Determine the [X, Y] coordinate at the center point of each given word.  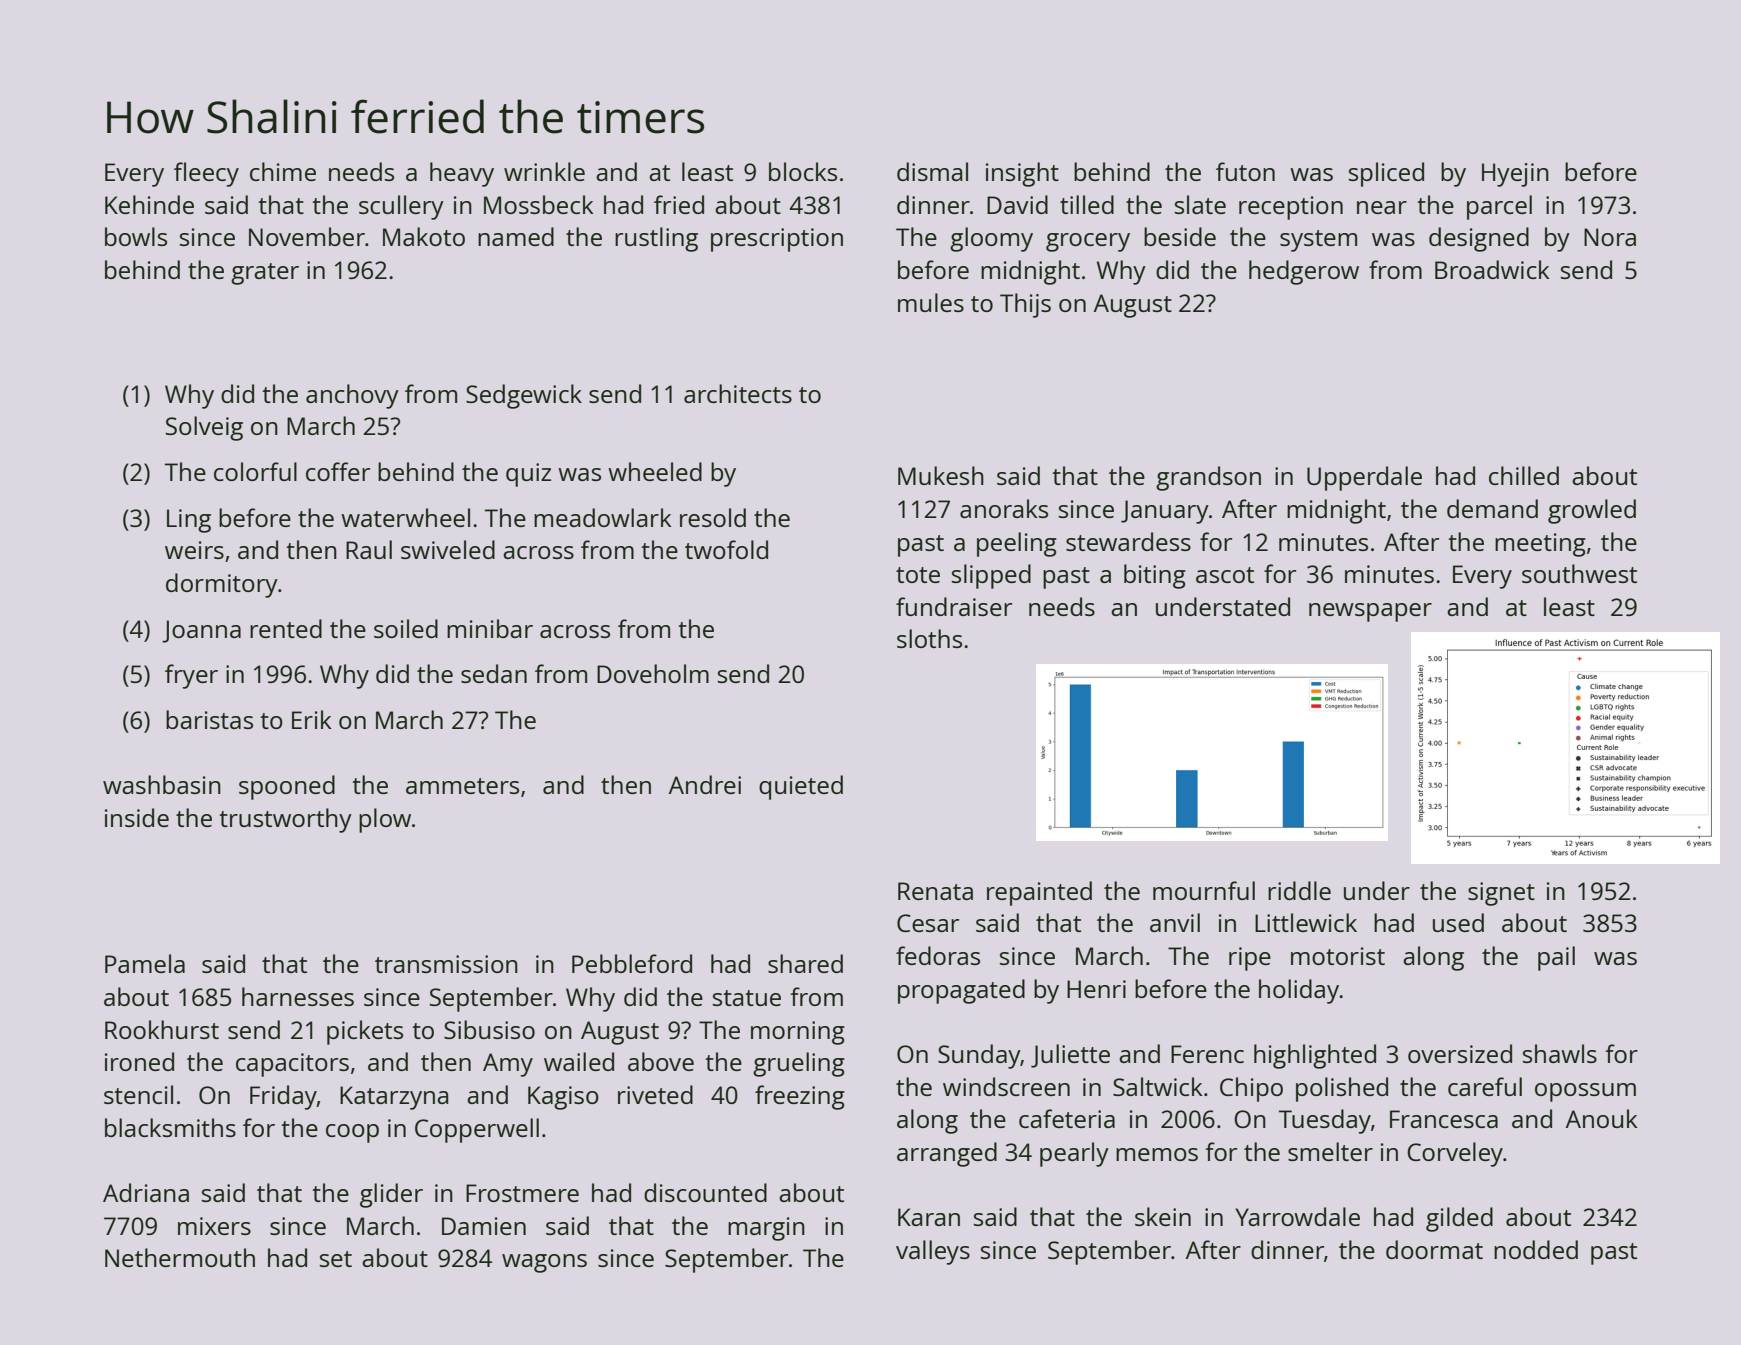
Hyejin [1515, 175]
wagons [544, 1263]
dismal [932, 171]
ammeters [462, 786]
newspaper [1370, 612]
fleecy [206, 174]
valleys [933, 1252]
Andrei [705, 784]
